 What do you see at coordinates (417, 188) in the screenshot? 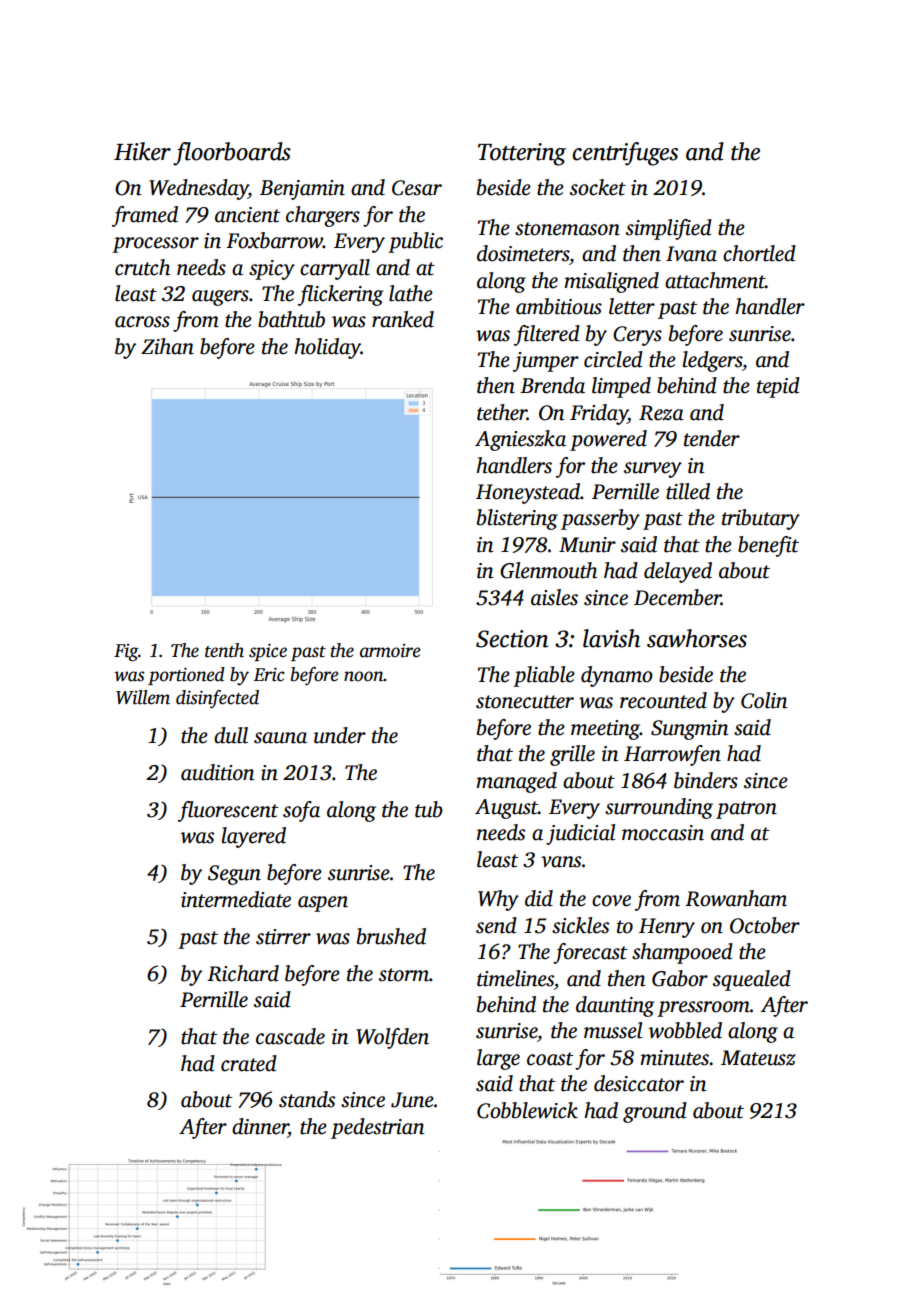
I see `Cesar` at bounding box center [417, 188].
